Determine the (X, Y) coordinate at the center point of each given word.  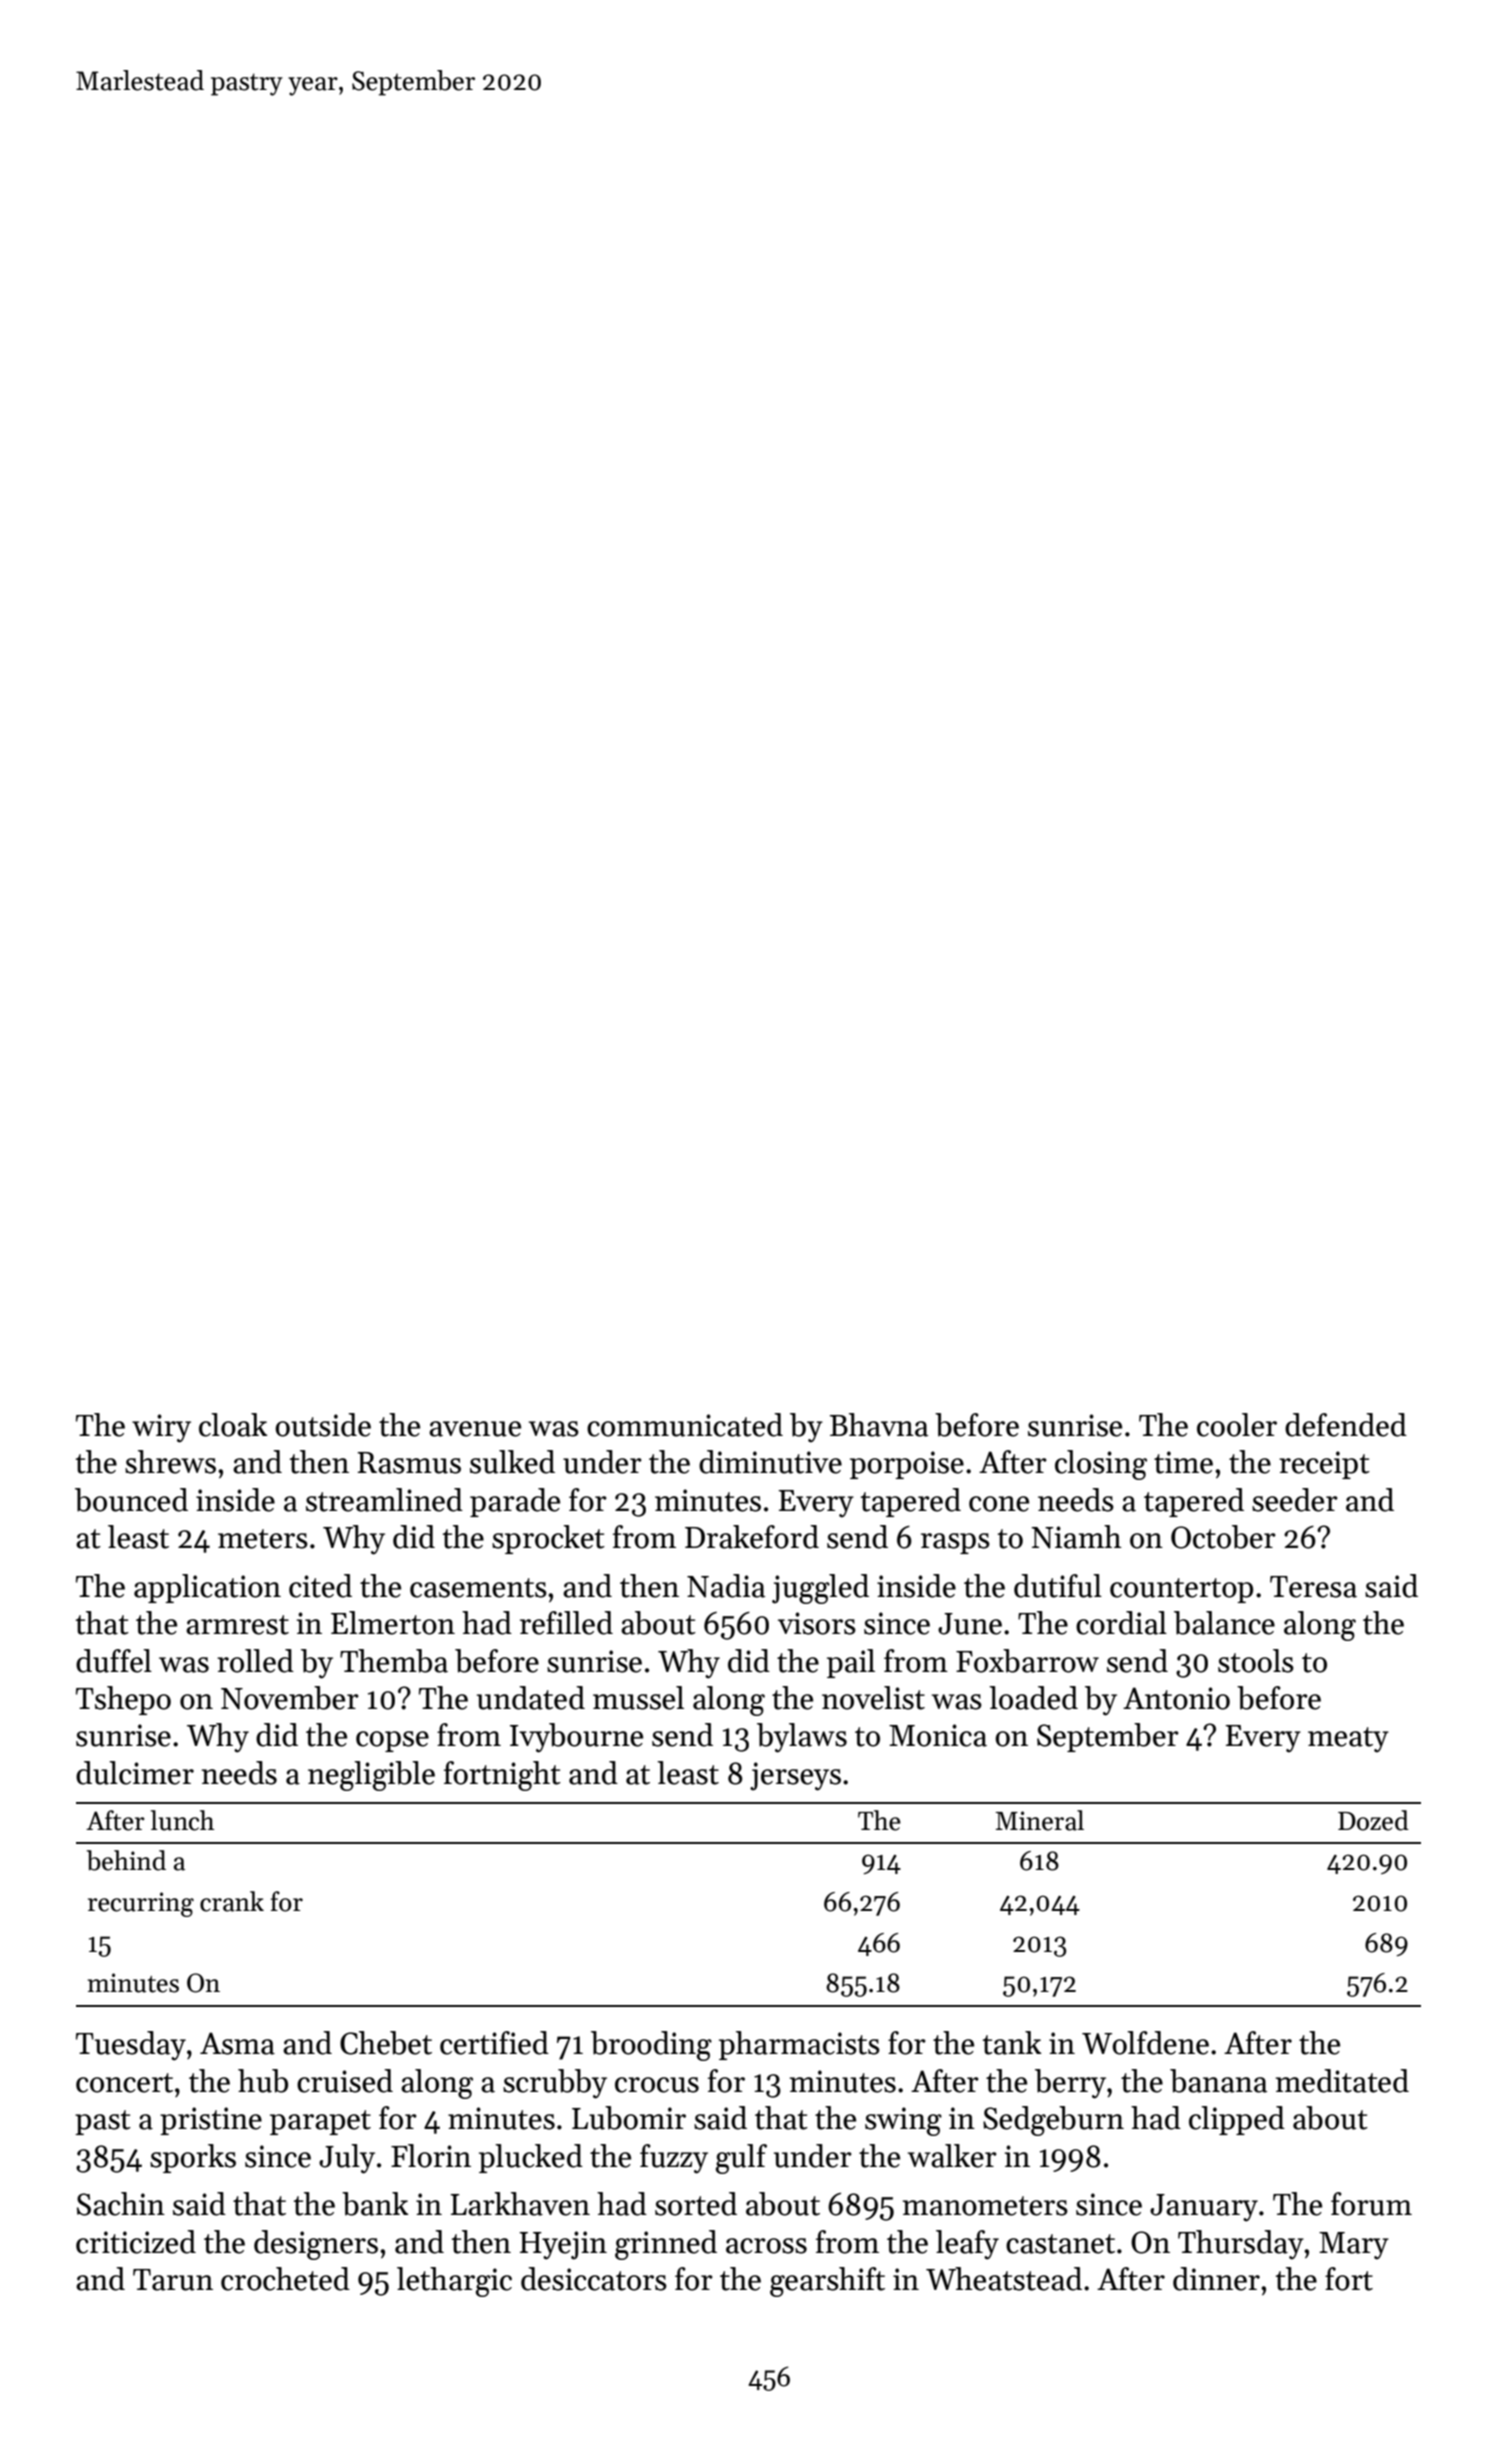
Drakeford (752, 1537)
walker (952, 2156)
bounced (131, 1500)
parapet (320, 2122)
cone (999, 1504)
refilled (566, 1623)
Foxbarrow (1027, 1661)
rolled (255, 1661)
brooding (651, 2046)
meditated (1342, 2081)
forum (1371, 2204)
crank (232, 1901)
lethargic (454, 2282)
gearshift (827, 2282)
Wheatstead (1004, 2279)
